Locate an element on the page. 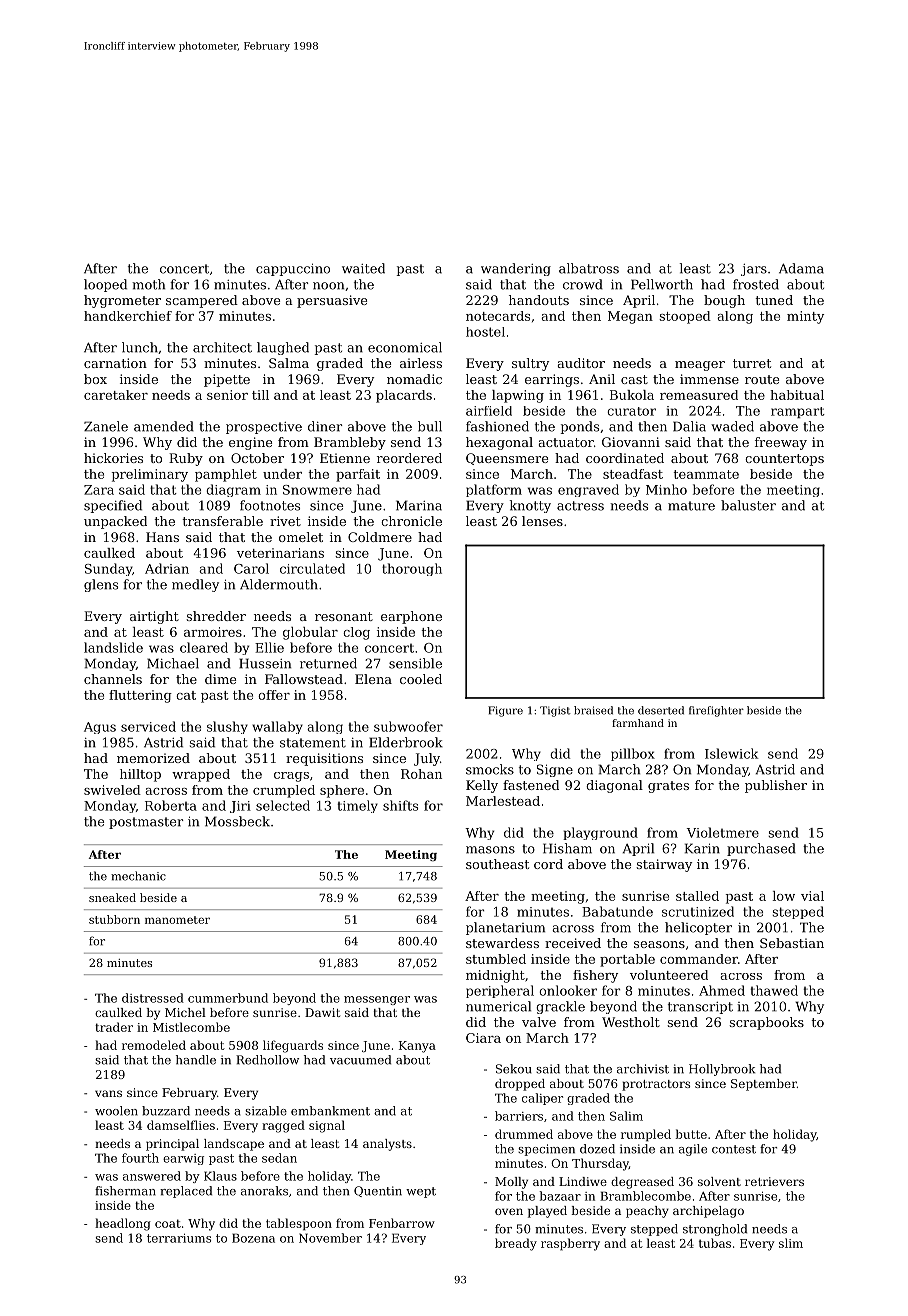  Salim is located at coordinates (626, 1116).
